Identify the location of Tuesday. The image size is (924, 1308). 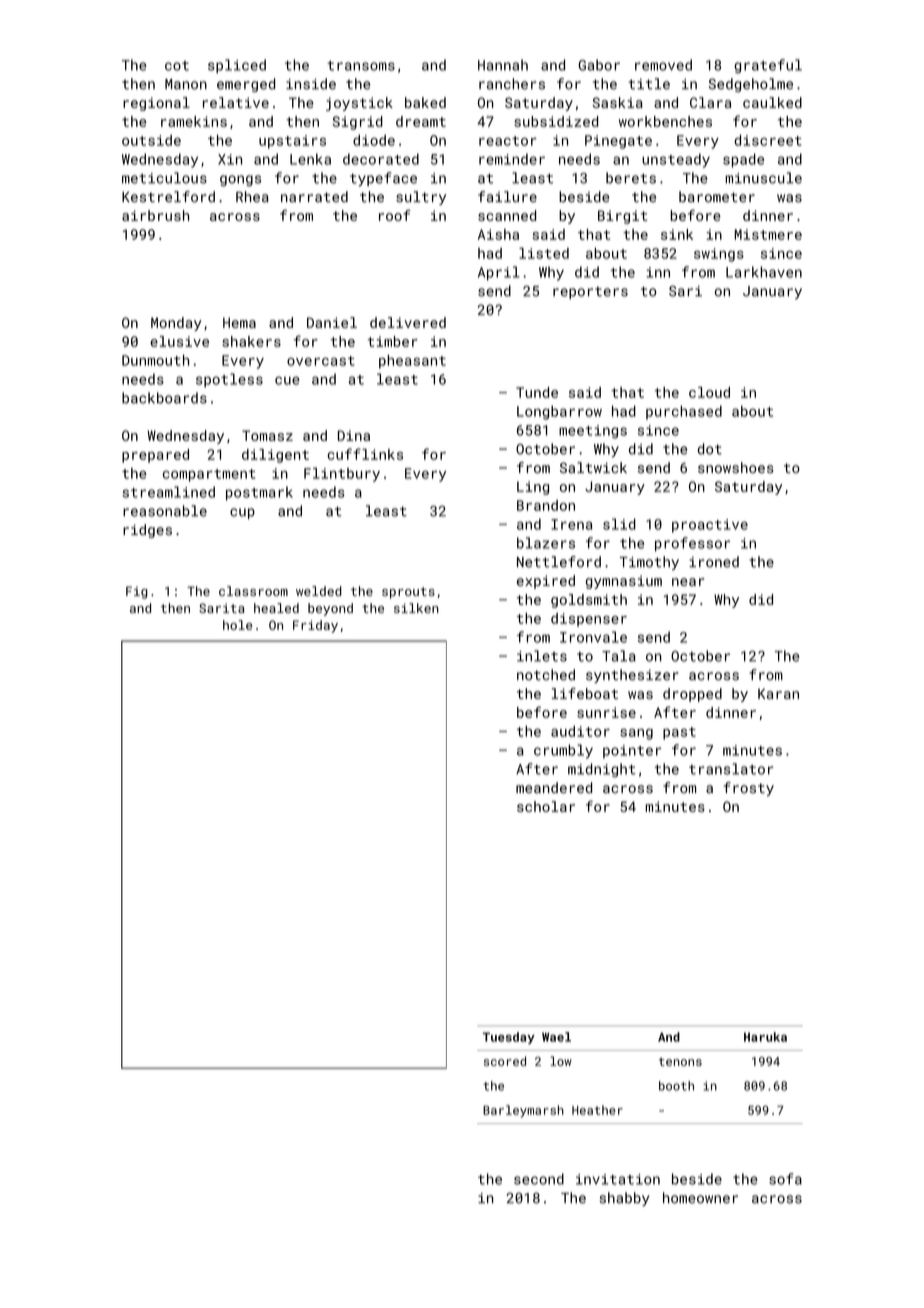
(509, 1038).
